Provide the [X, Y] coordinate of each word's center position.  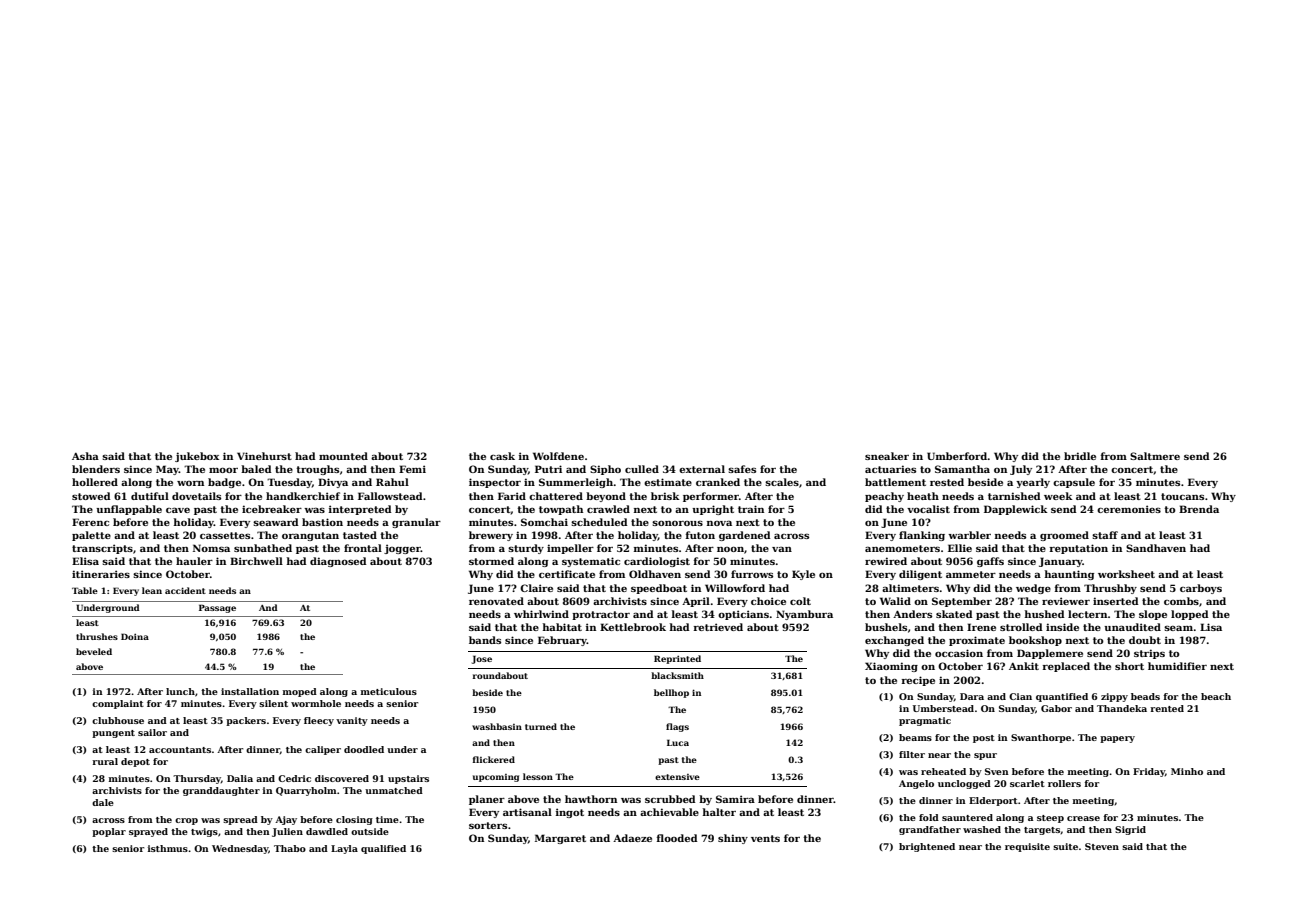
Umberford [957, 456]
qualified [383, 849]
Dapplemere [1050, 654]
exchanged [894, 641]
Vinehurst [264, 456]
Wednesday [240, 849]
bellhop [671, 693]
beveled [94, 651]
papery [1117, 739]
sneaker [887, 456]
